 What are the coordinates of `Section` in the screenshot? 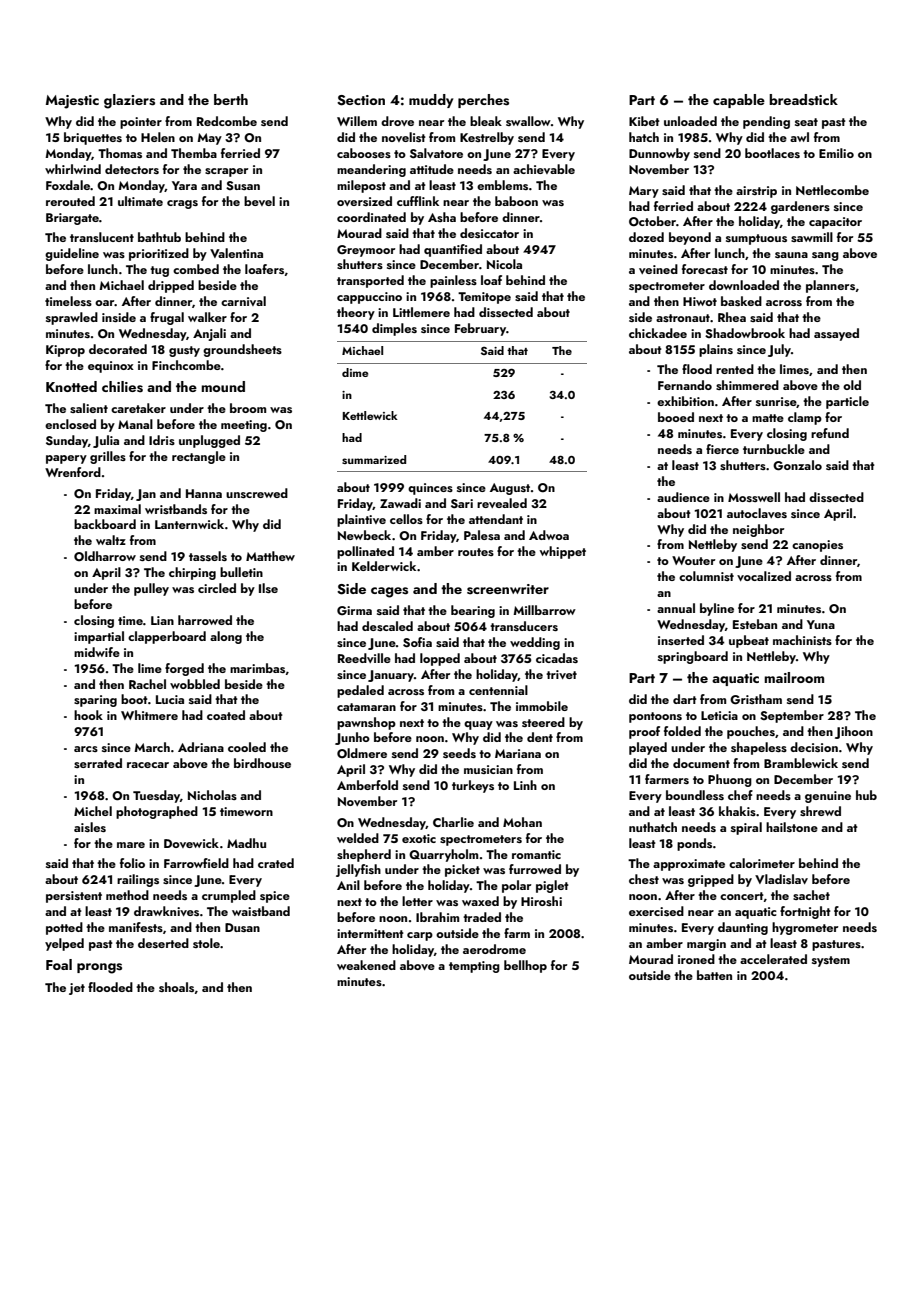 It's located at (361, 100).
